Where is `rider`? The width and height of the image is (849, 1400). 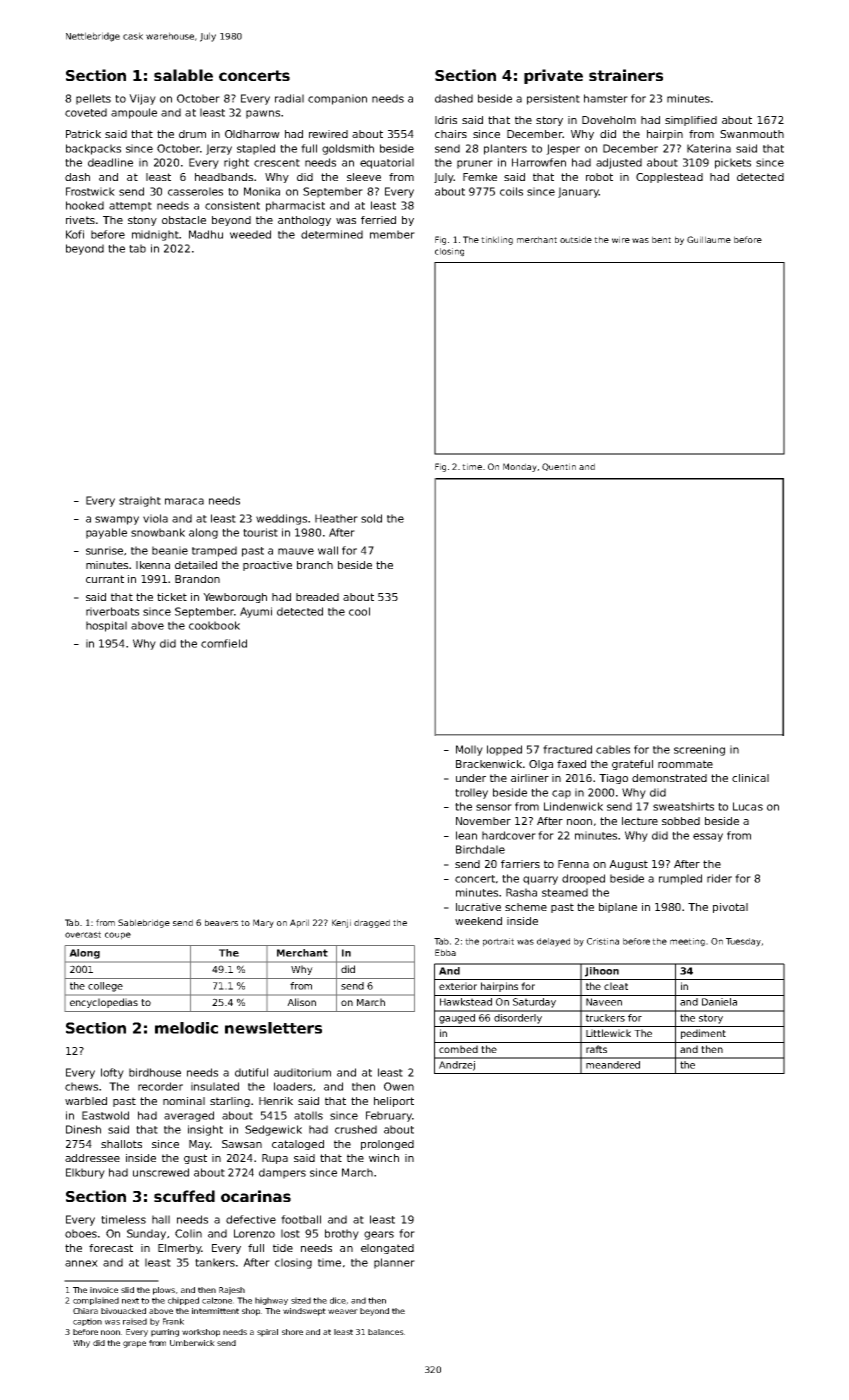 rider is located at coordinates (719, 878).
